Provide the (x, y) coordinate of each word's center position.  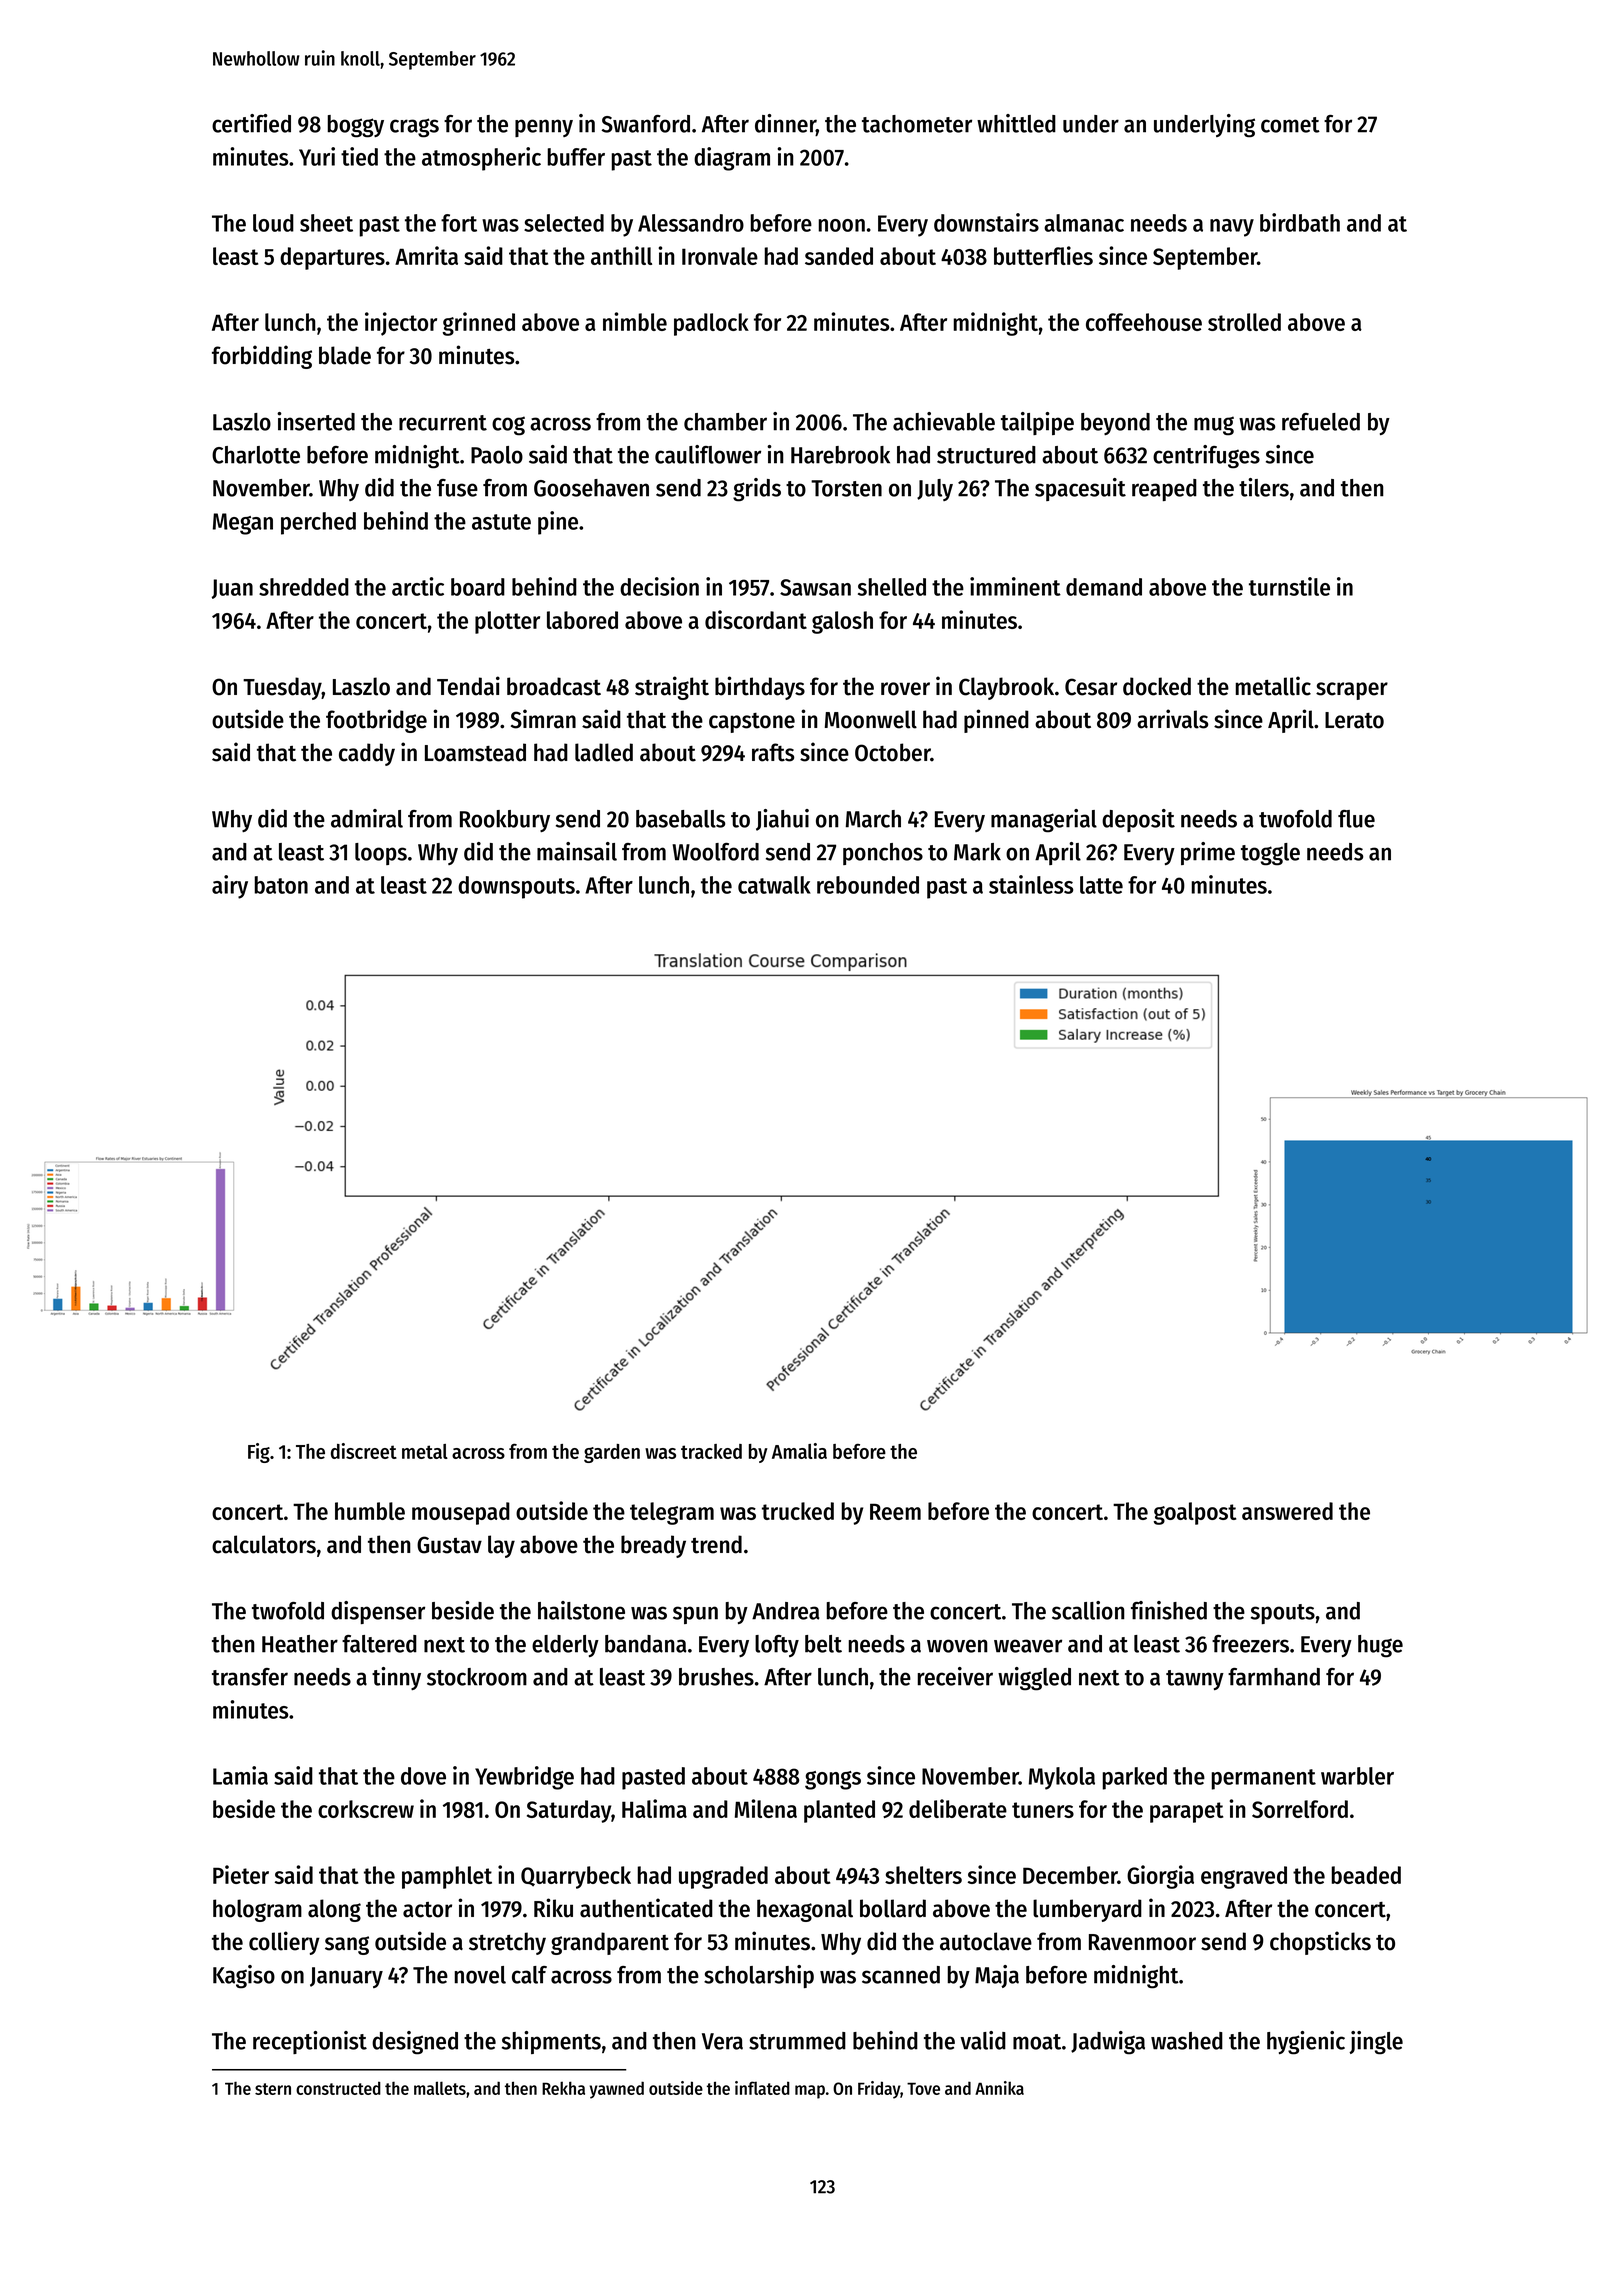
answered (1287, 1511)
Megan (243, 524)
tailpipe (1037, 423)
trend (716, 1544)
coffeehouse (1144, 322)
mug (1214, 426)
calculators (264, 1544)
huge (1380, 1646)
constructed (338, 2088)
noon (841, 225)
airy (230, 887)
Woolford (715, 852)
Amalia (799, 1451)
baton (281, 885)
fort (459, 223)
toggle (1270, 854)
